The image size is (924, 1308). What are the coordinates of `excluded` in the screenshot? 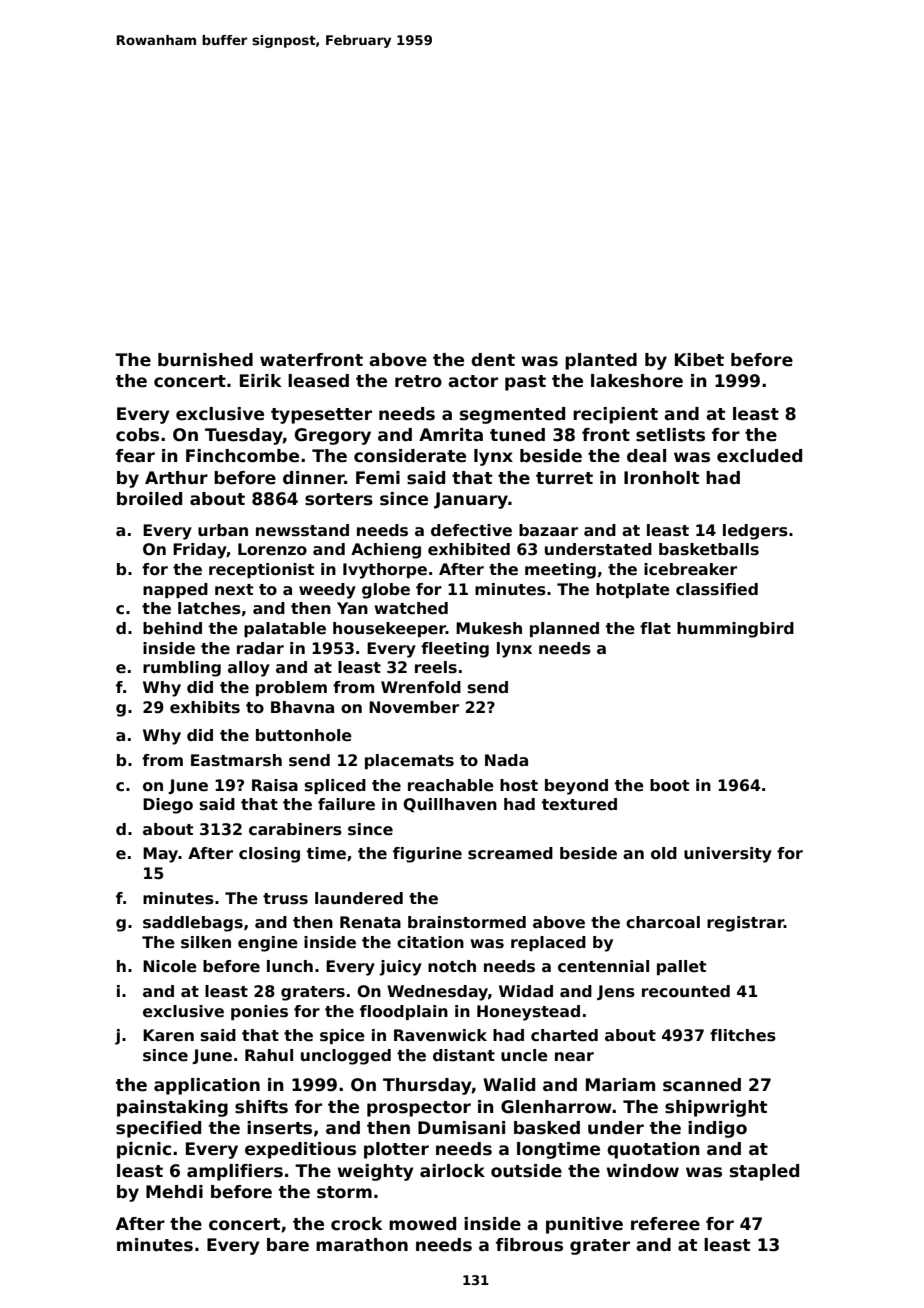 It's located at (759, 456).
